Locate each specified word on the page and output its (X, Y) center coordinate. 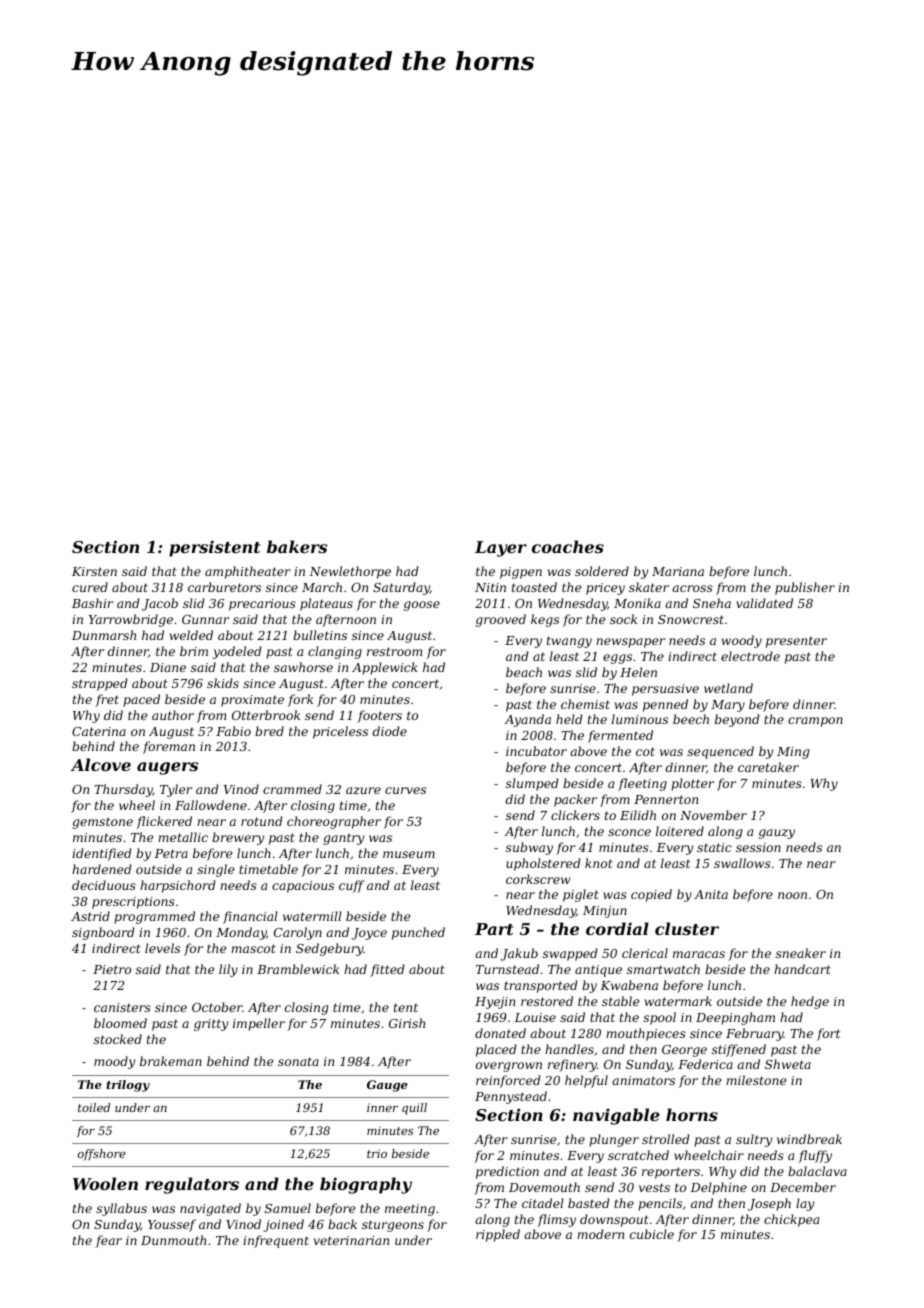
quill (414, 1109)
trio (377, 1153)
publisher (805, 588)
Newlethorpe (350, 572)
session (758, 847)
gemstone (102, 823)
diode (390, 731)
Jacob (160, 604)
